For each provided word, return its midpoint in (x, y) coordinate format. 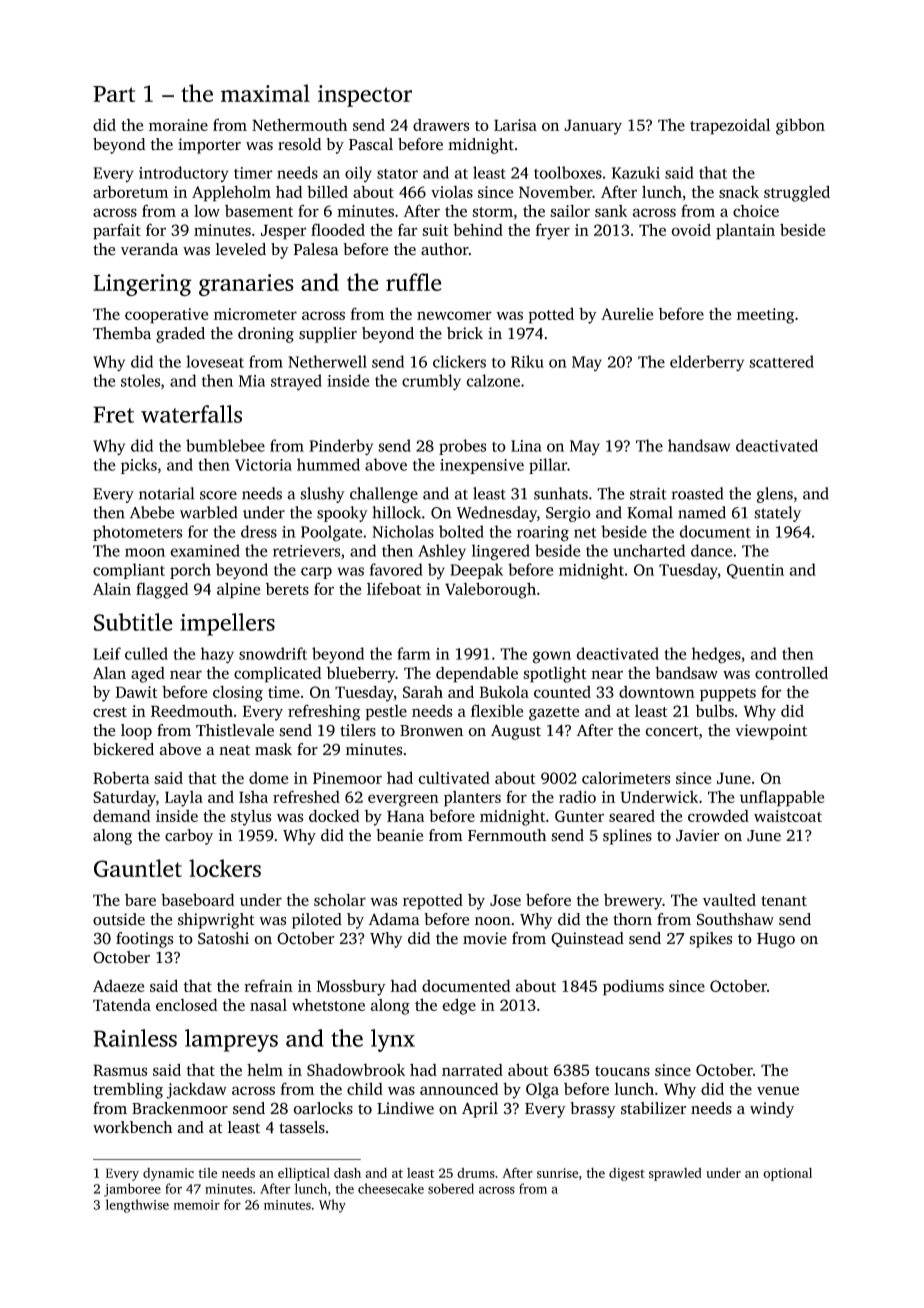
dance (712, 550)
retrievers (306, 551)
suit (435, 230)
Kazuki (636, 172)
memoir (196, 1205)
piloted (317, 921)
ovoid (691, 230)
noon (493, 921)
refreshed (306, 796)
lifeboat (394, 588)
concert (672, 731)
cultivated (454, 777)
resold (299, 144)
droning (266, 335)
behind (478, 229)
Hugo (776, 940)
